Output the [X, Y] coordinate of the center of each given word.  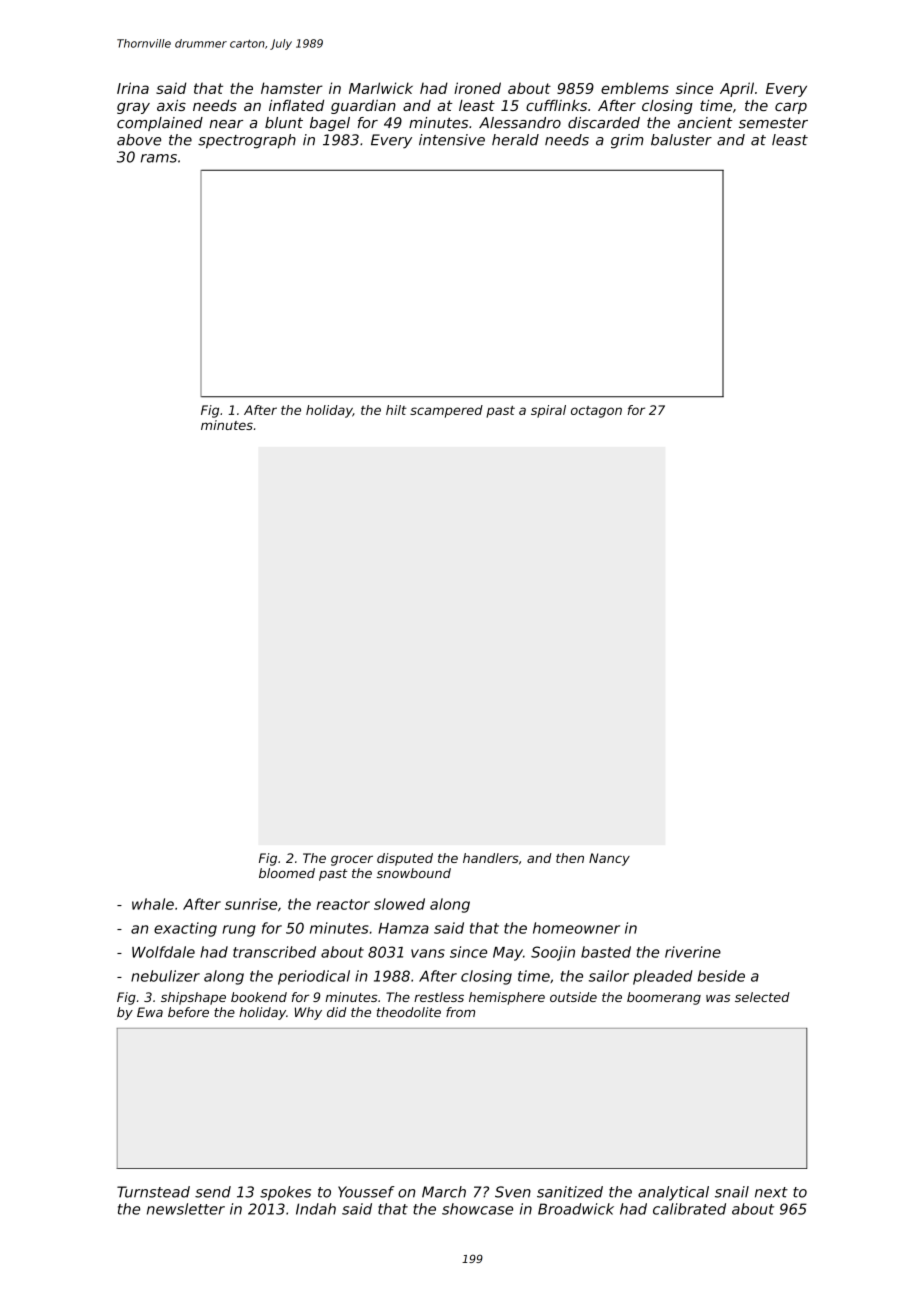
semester [773, 123]
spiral [548, 411]
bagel [330, 124]
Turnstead [153, 1192]
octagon [596, 412]
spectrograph [247, 141]
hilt [396, 410]
